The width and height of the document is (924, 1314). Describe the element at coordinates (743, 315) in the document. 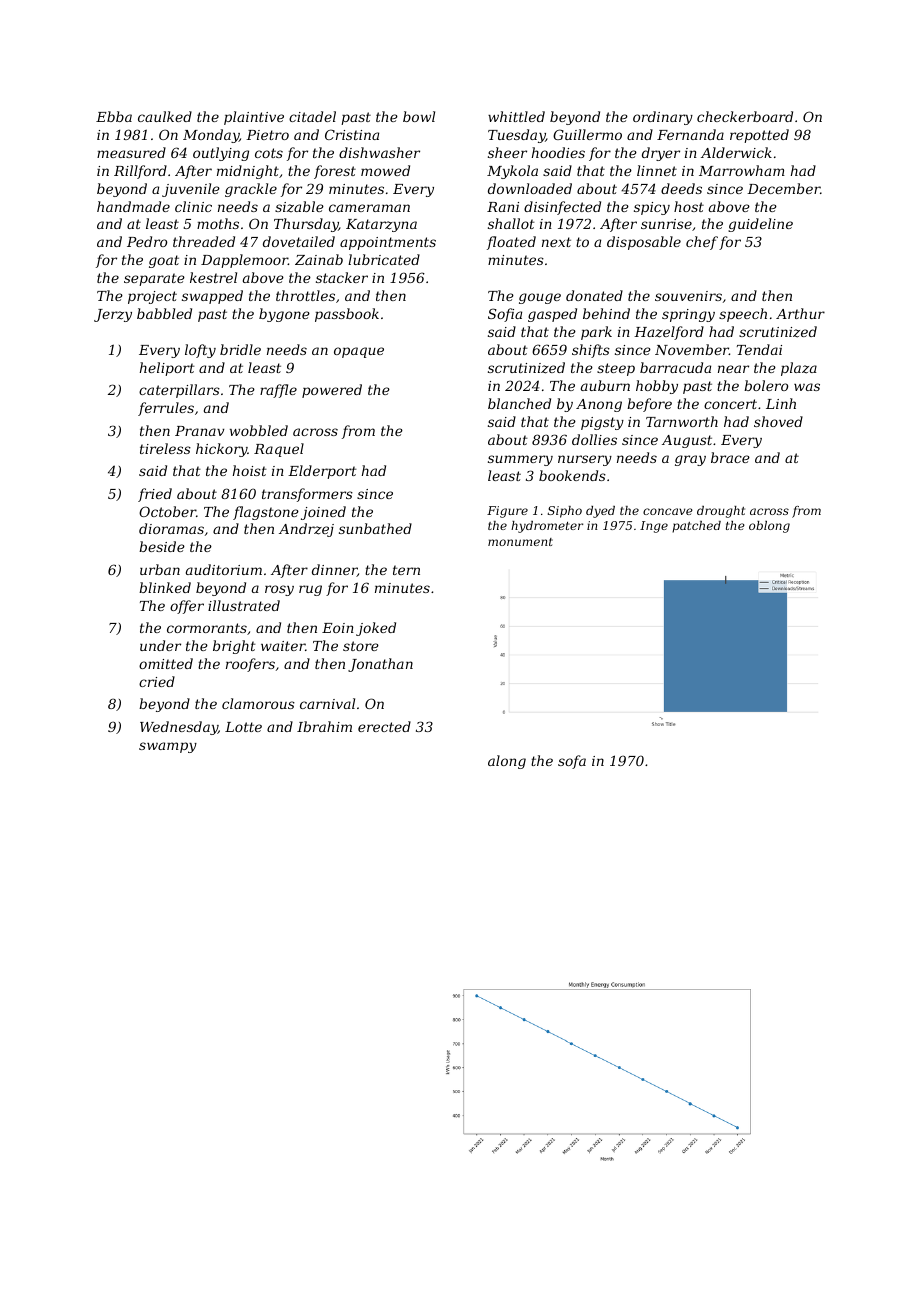

I see `speech` at that location.
